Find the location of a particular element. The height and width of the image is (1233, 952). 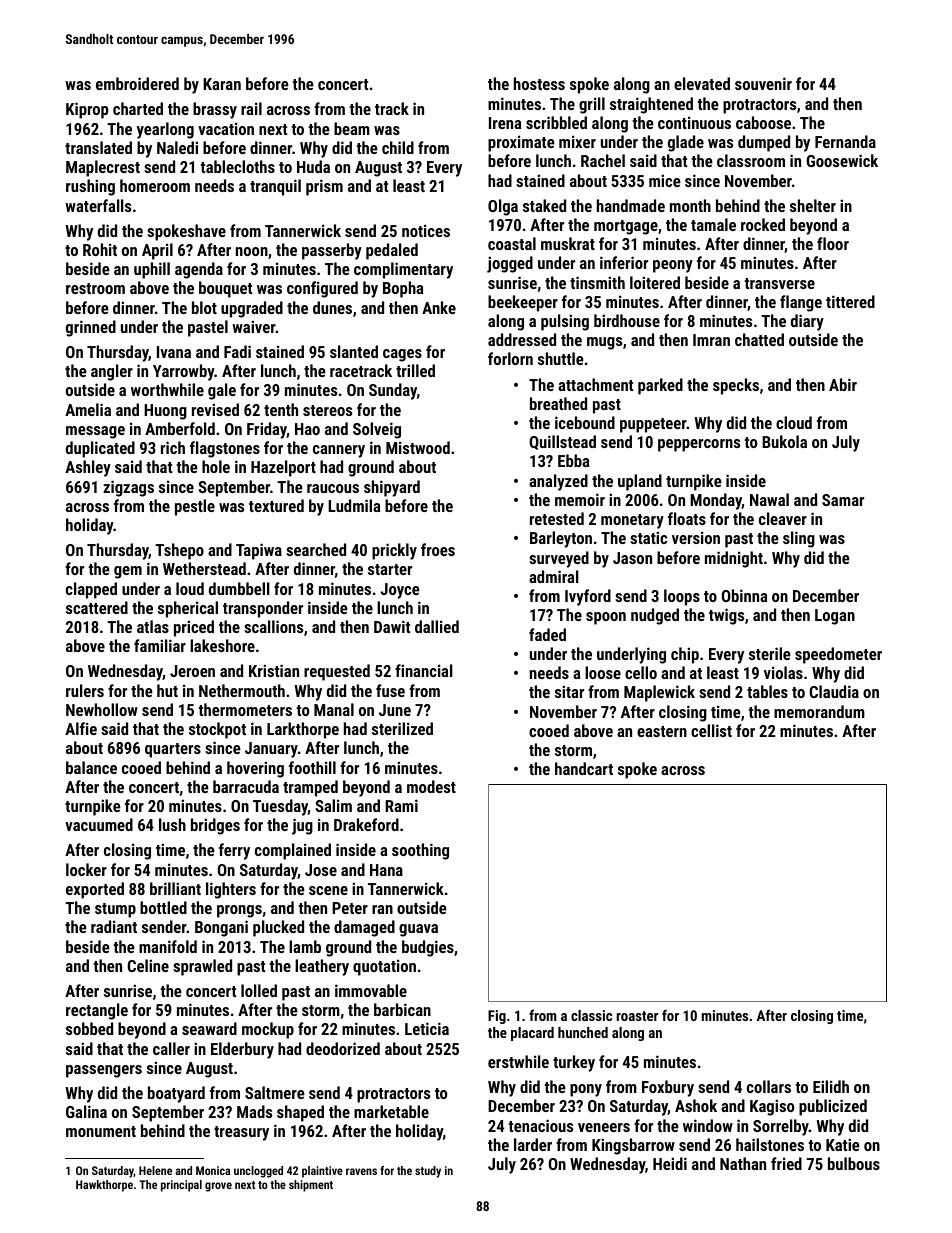

pulsing is located at coordinates (565, 322).
